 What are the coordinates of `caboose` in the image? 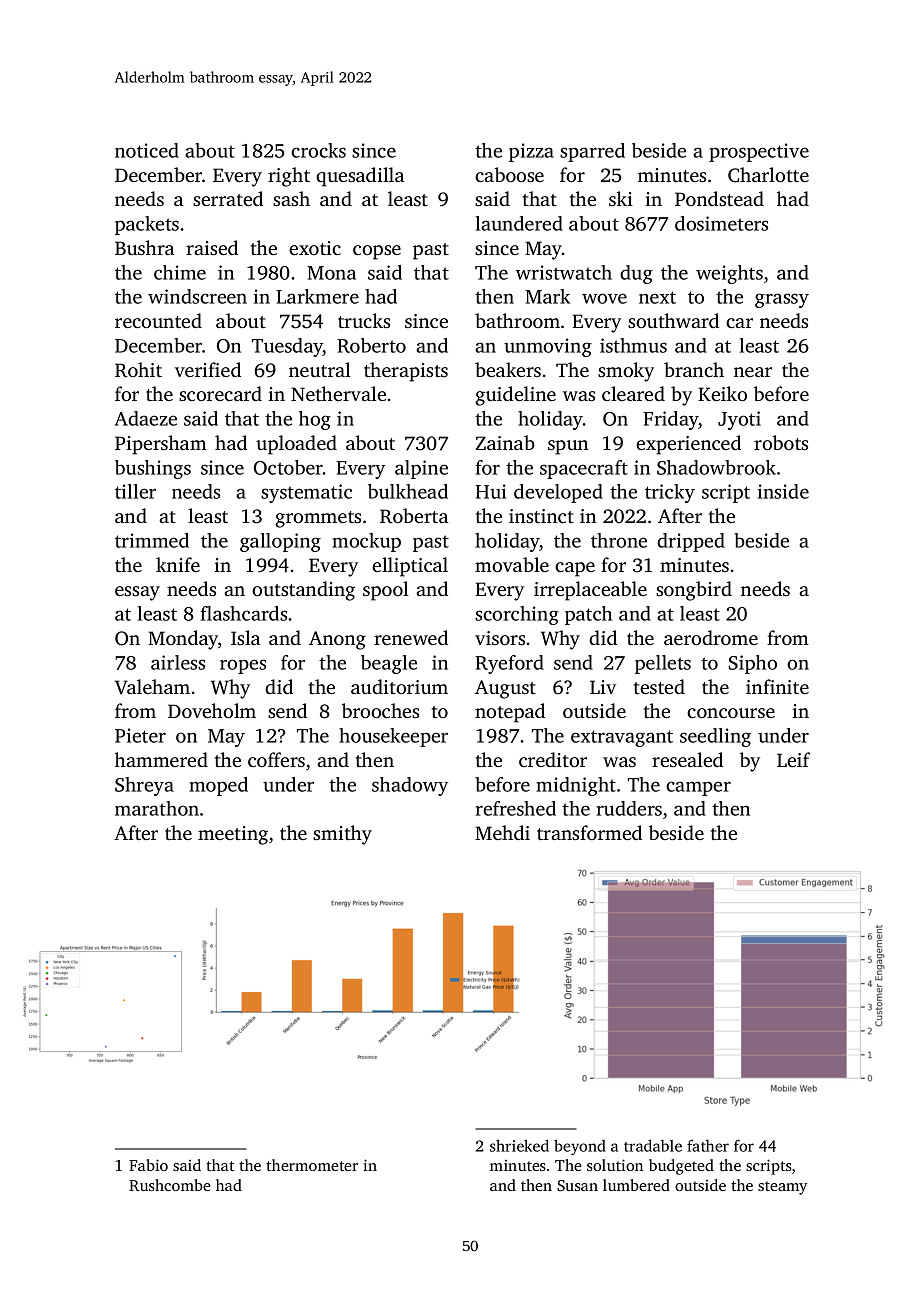 It's located at (509, 174).
